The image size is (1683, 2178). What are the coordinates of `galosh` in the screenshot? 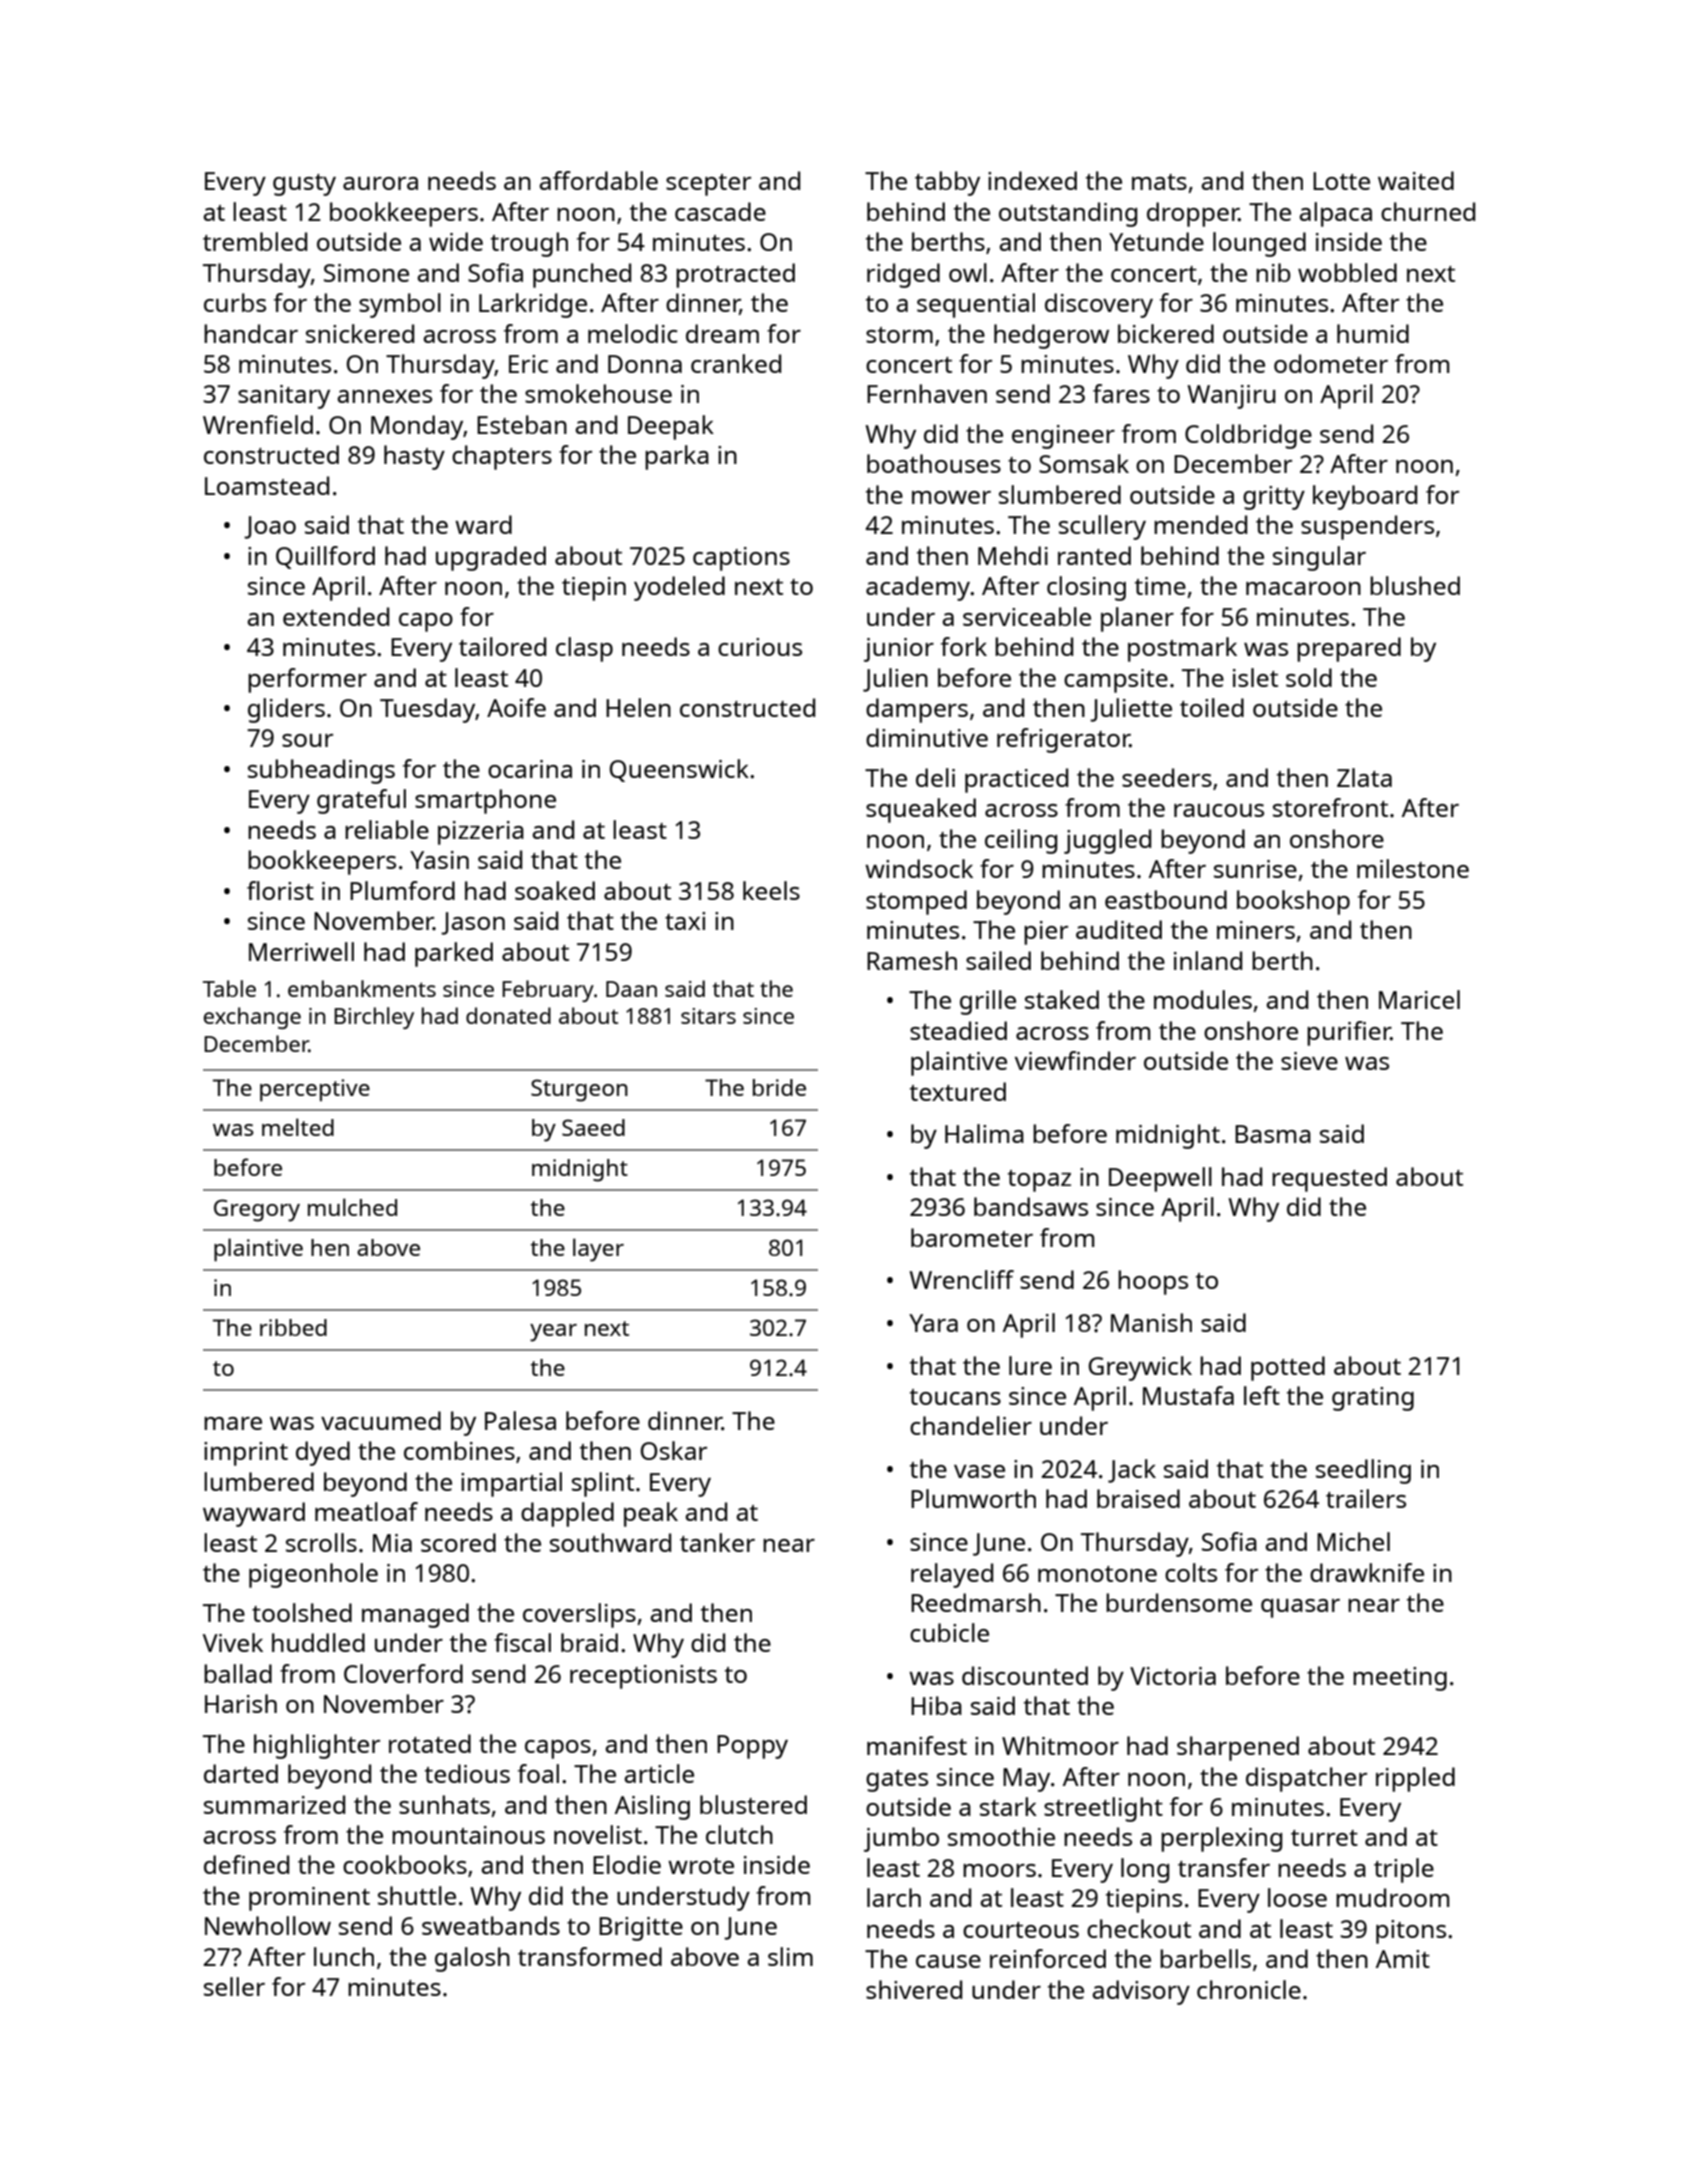 It's located at (472, 1959).
